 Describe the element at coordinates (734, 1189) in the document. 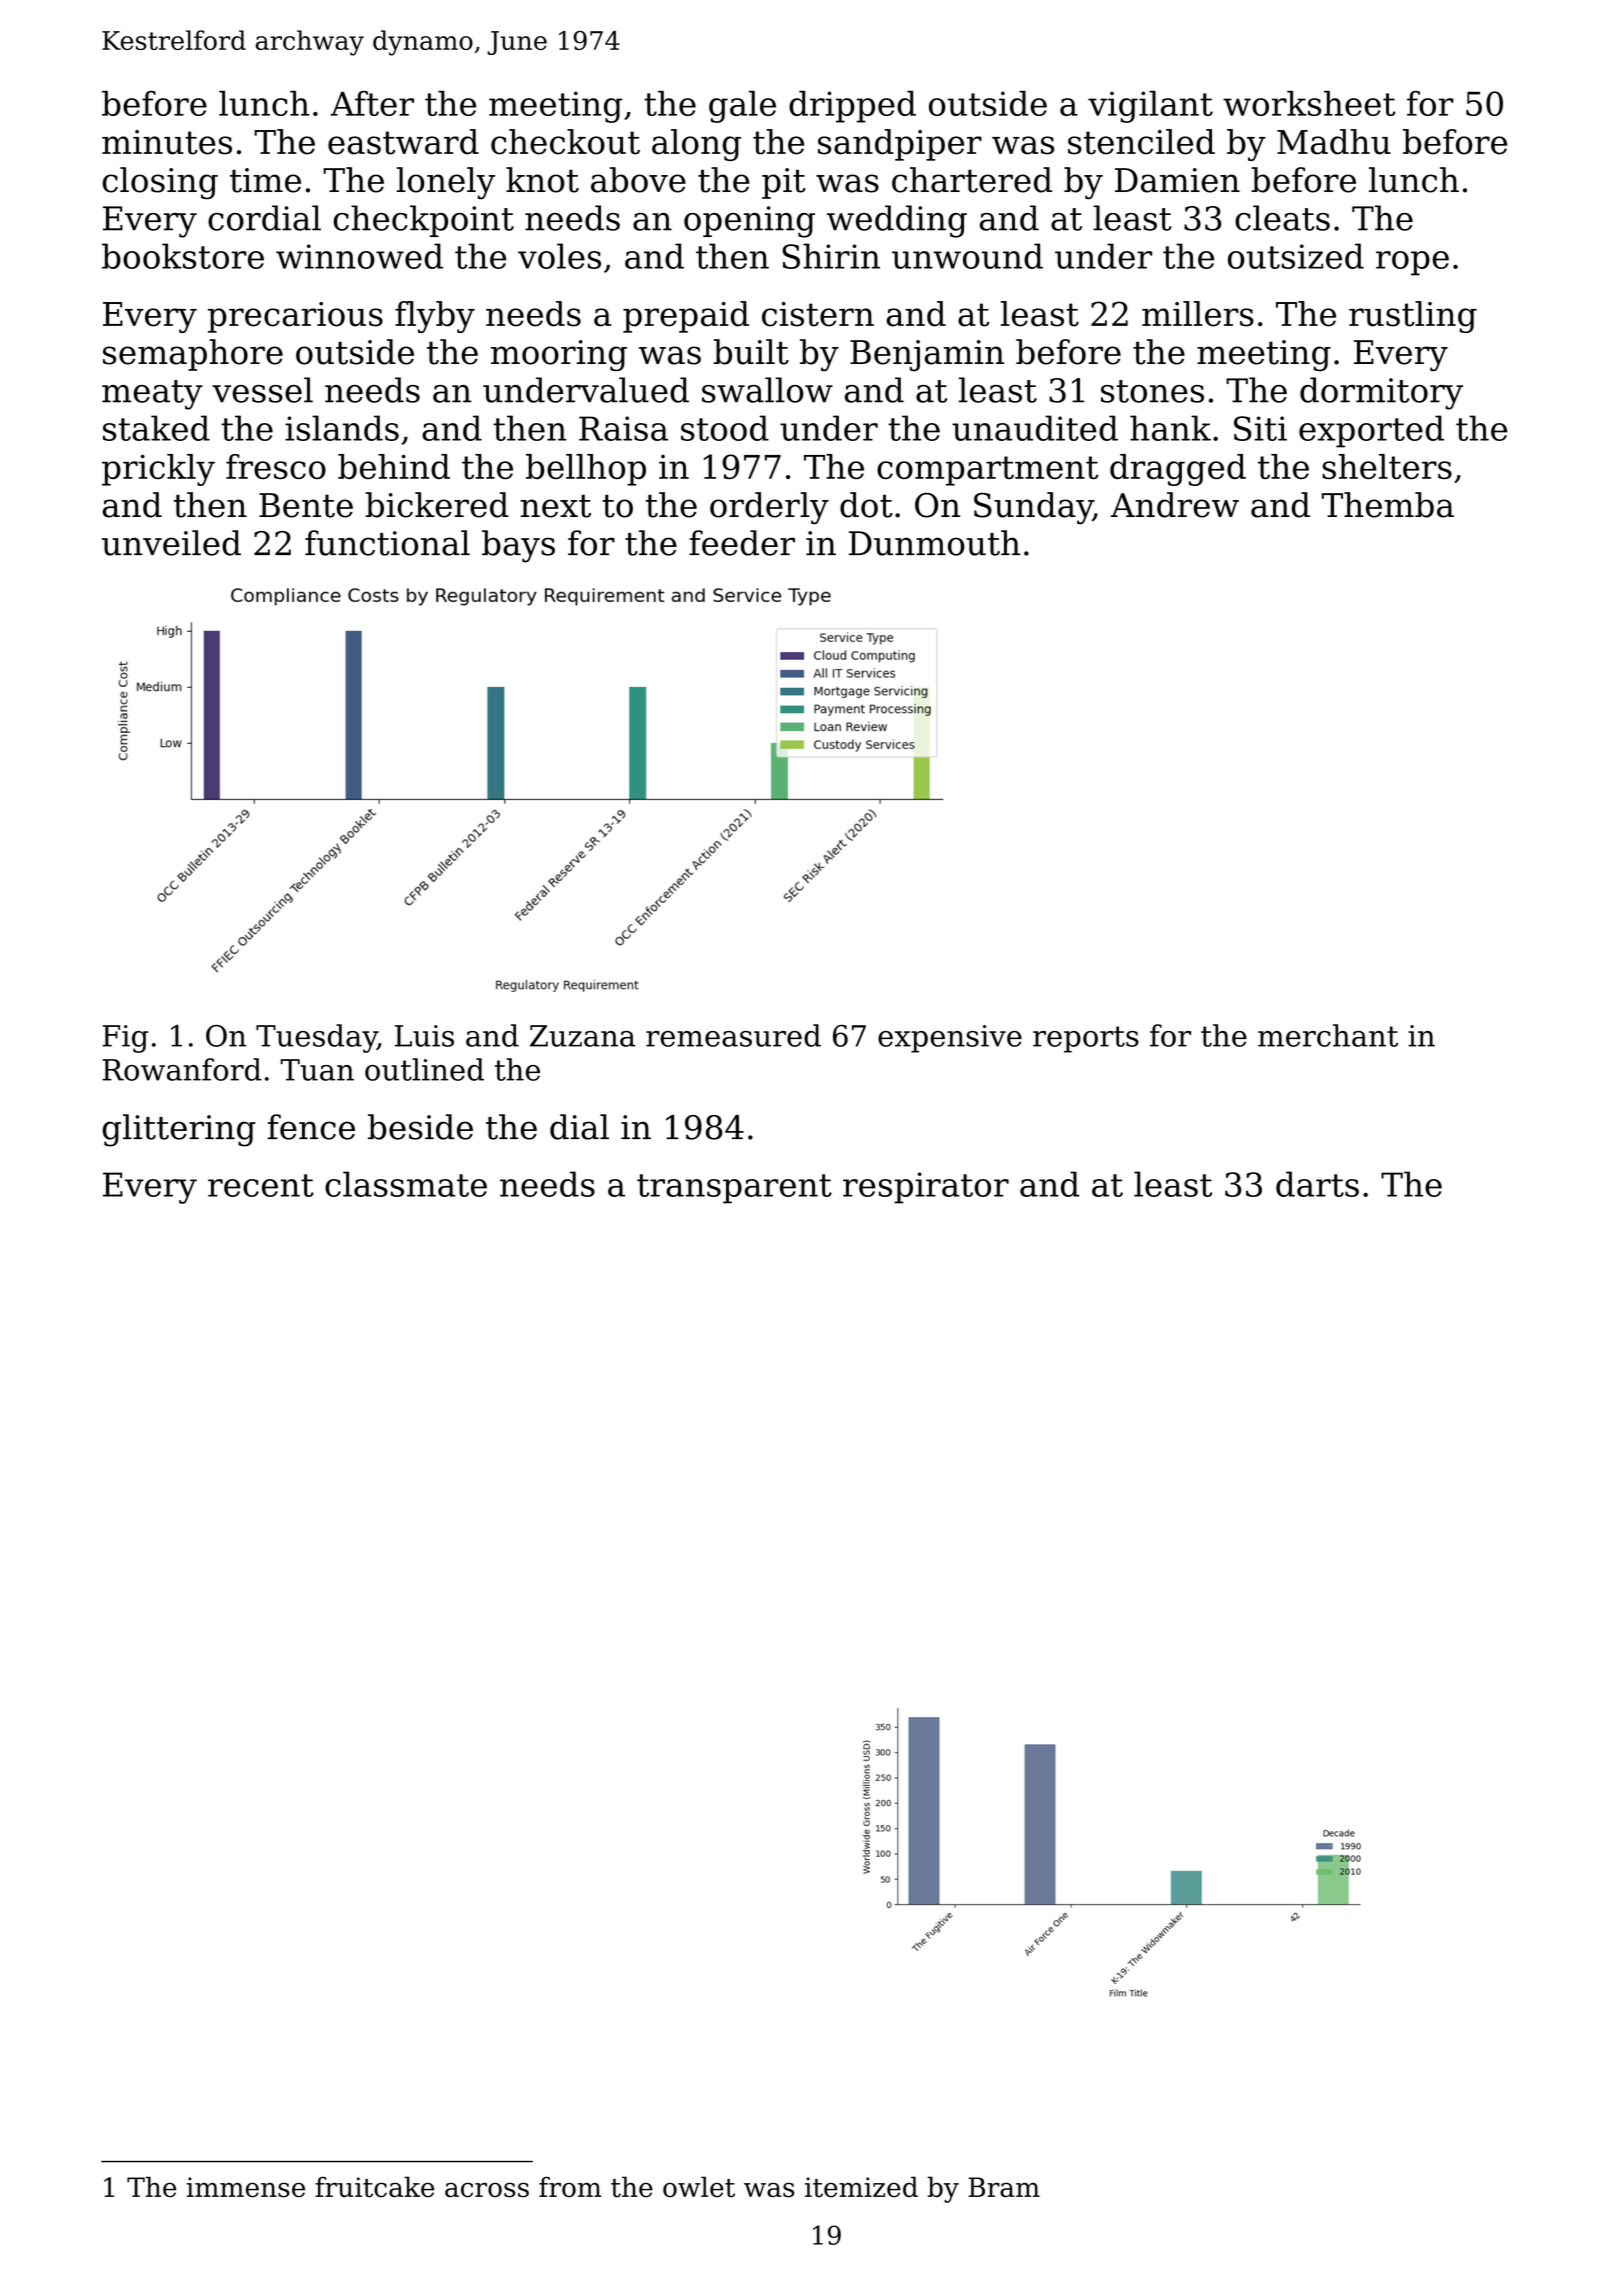

I see `transparent` at that location.
